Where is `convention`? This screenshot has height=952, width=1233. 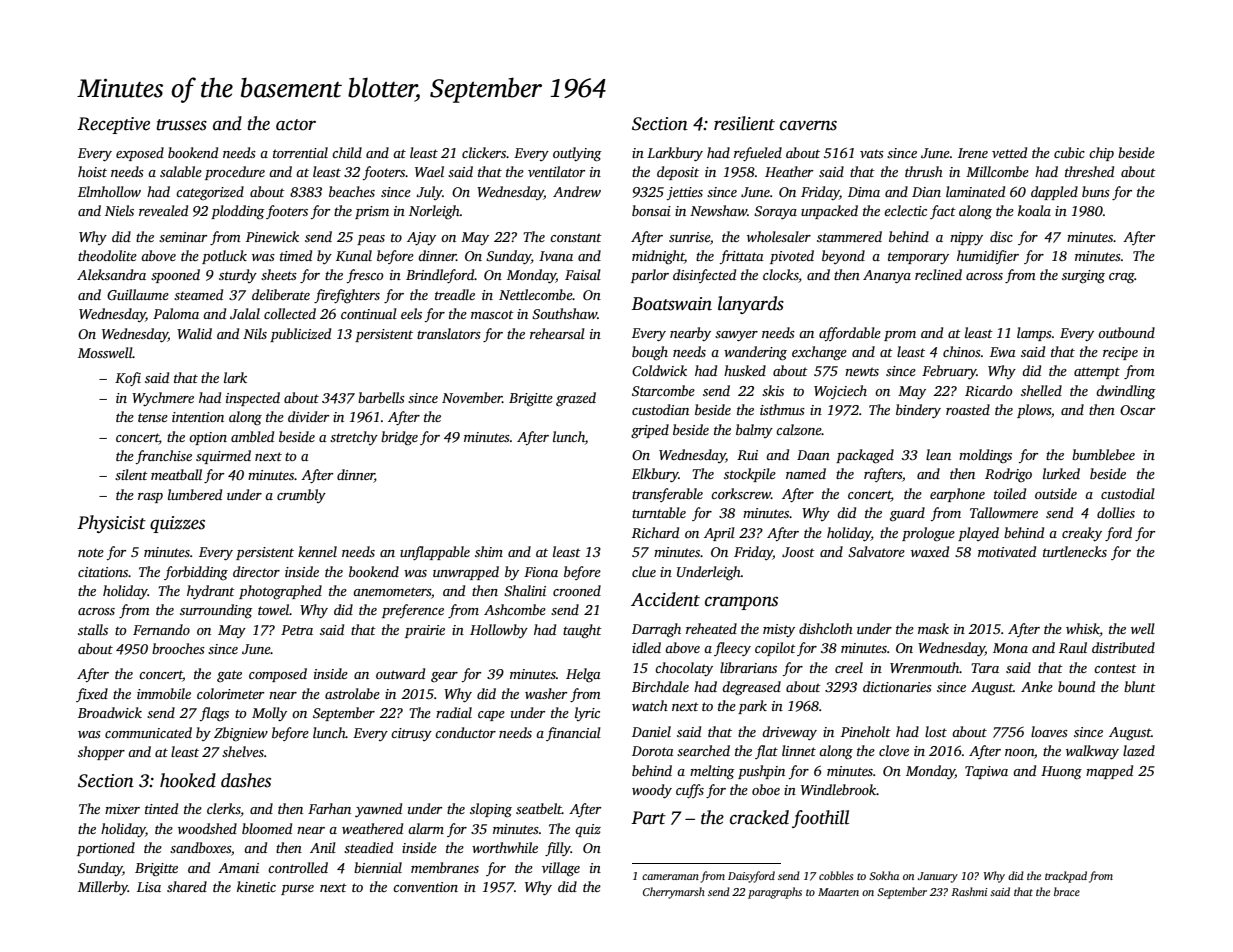
convention is located at coordinates (425, 887).
